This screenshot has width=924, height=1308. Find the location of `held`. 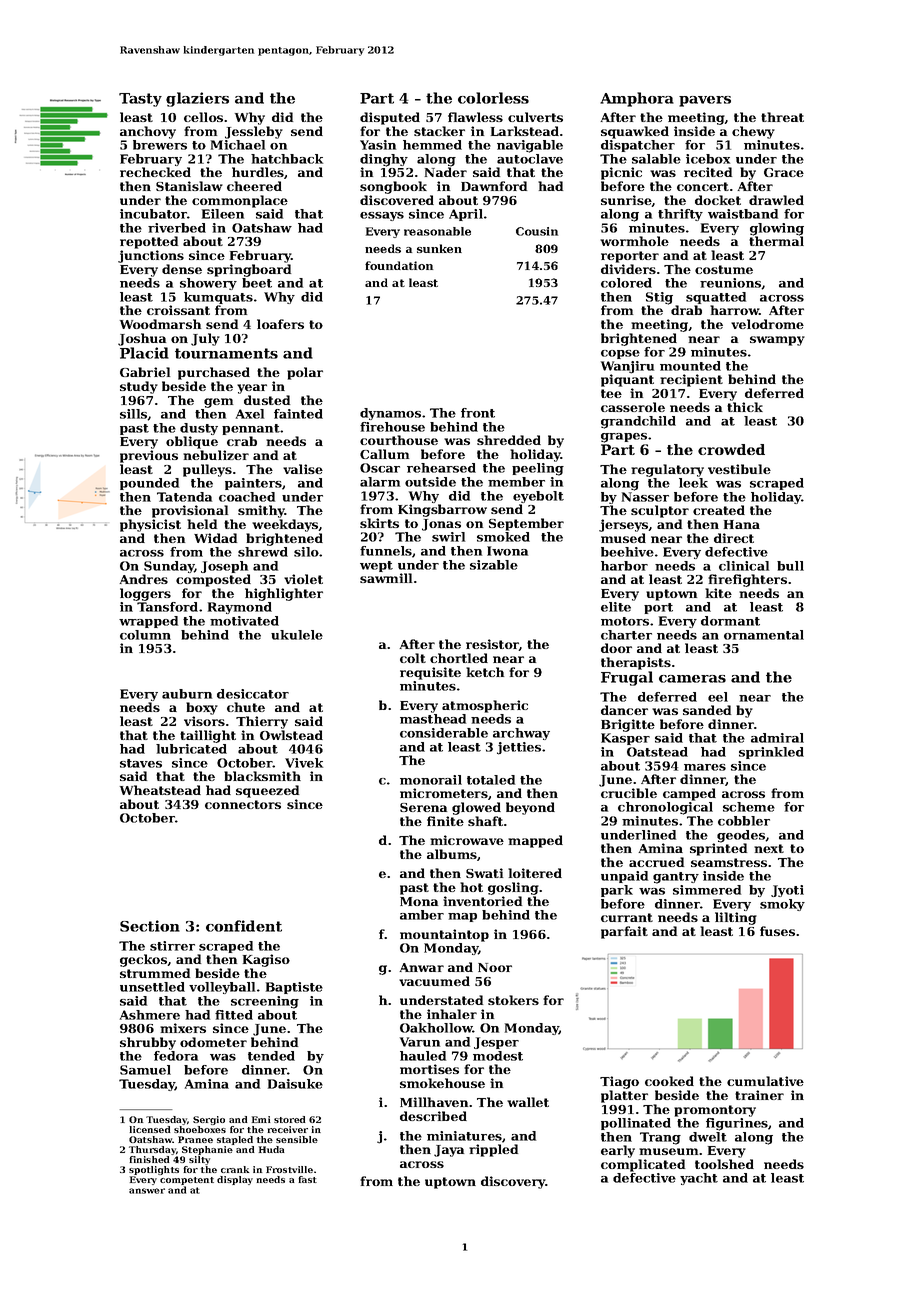

held is located at coordinates (202, 524).
